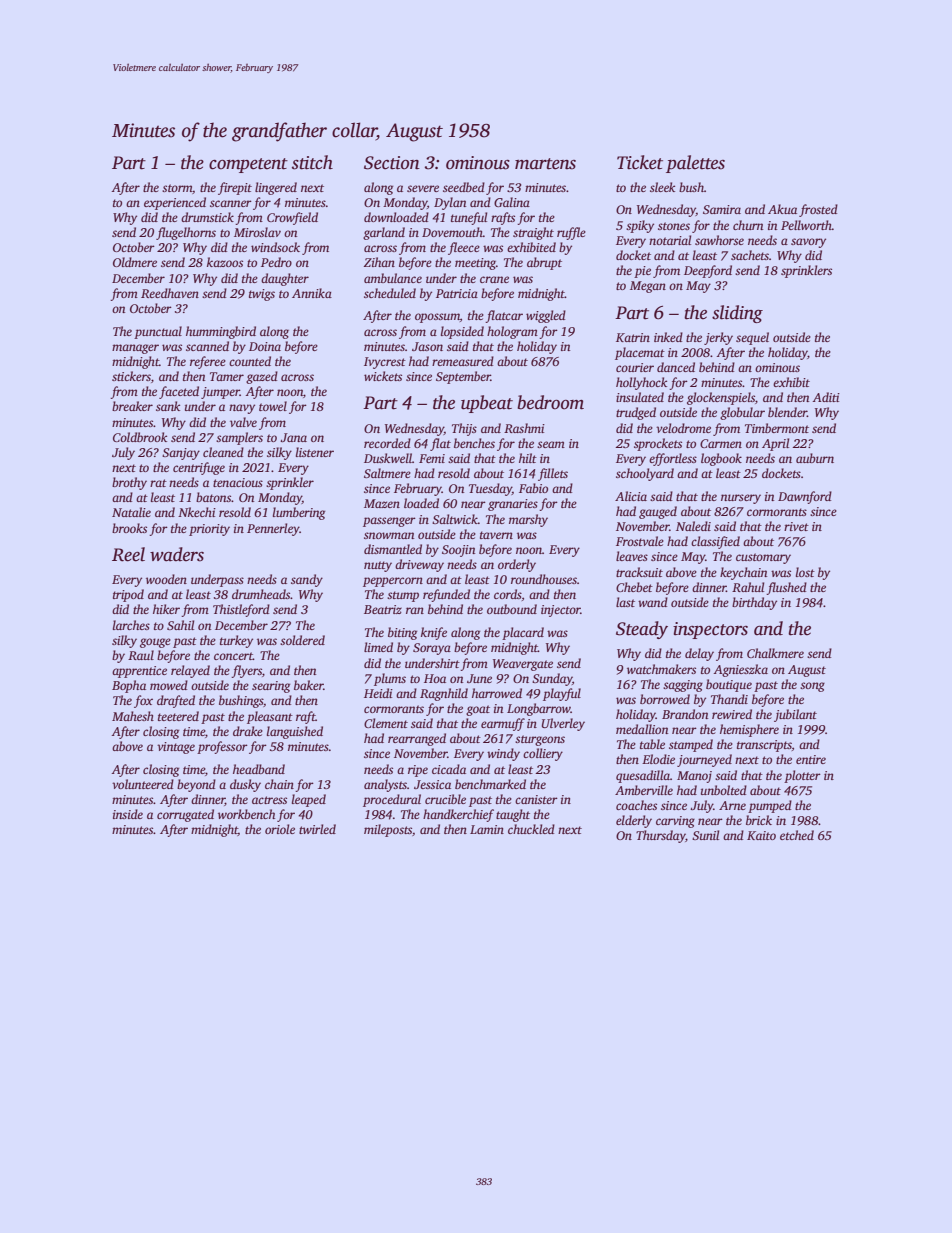  Describe the element at coordinates (826, 397) in the page. I see `Aditi` at that location.
